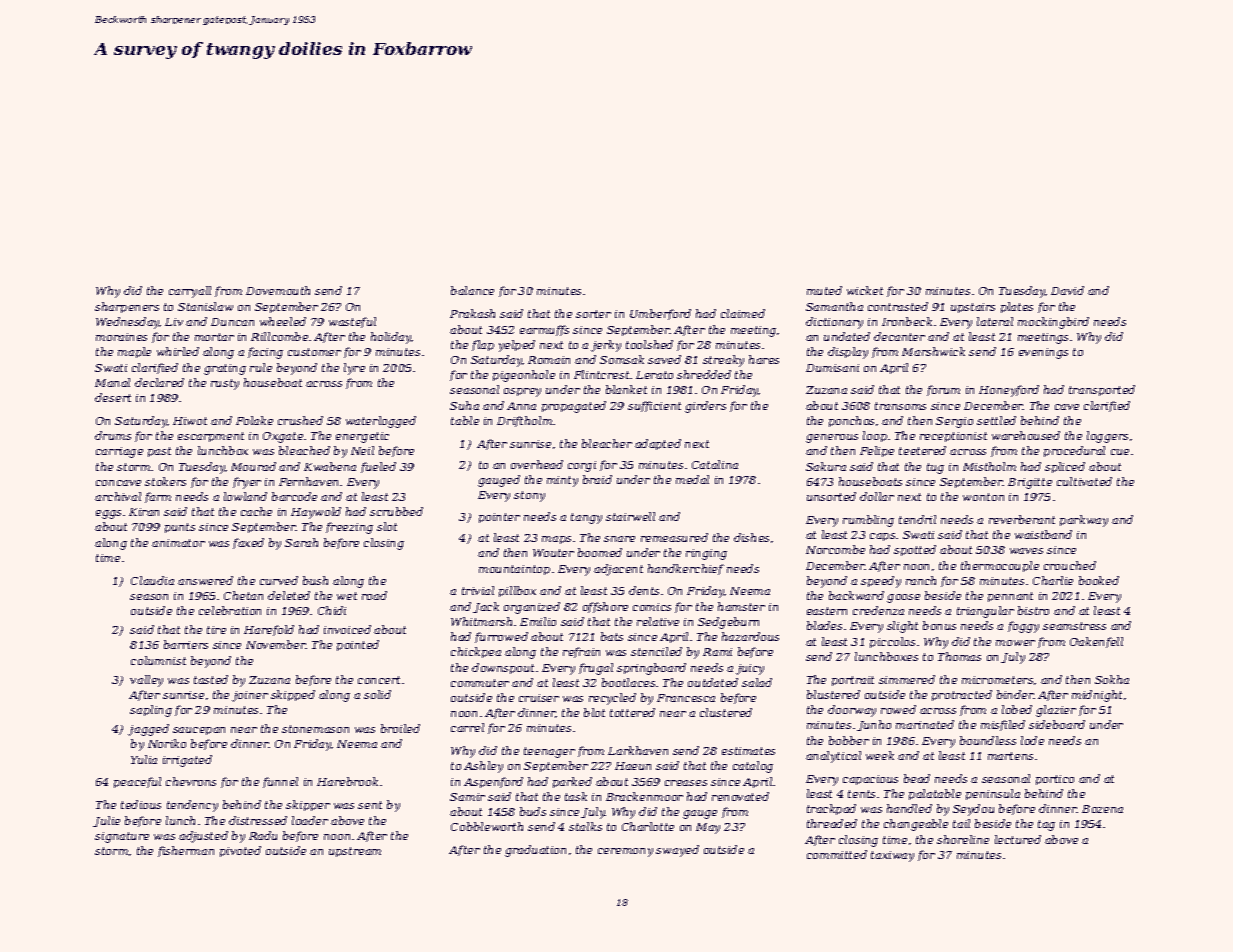 The height and width of the screenshot is (952, 1233). What do you see at coordinates (499, 518) in the screenshot?
I see `pointer` at bounding box center [499, 518].
